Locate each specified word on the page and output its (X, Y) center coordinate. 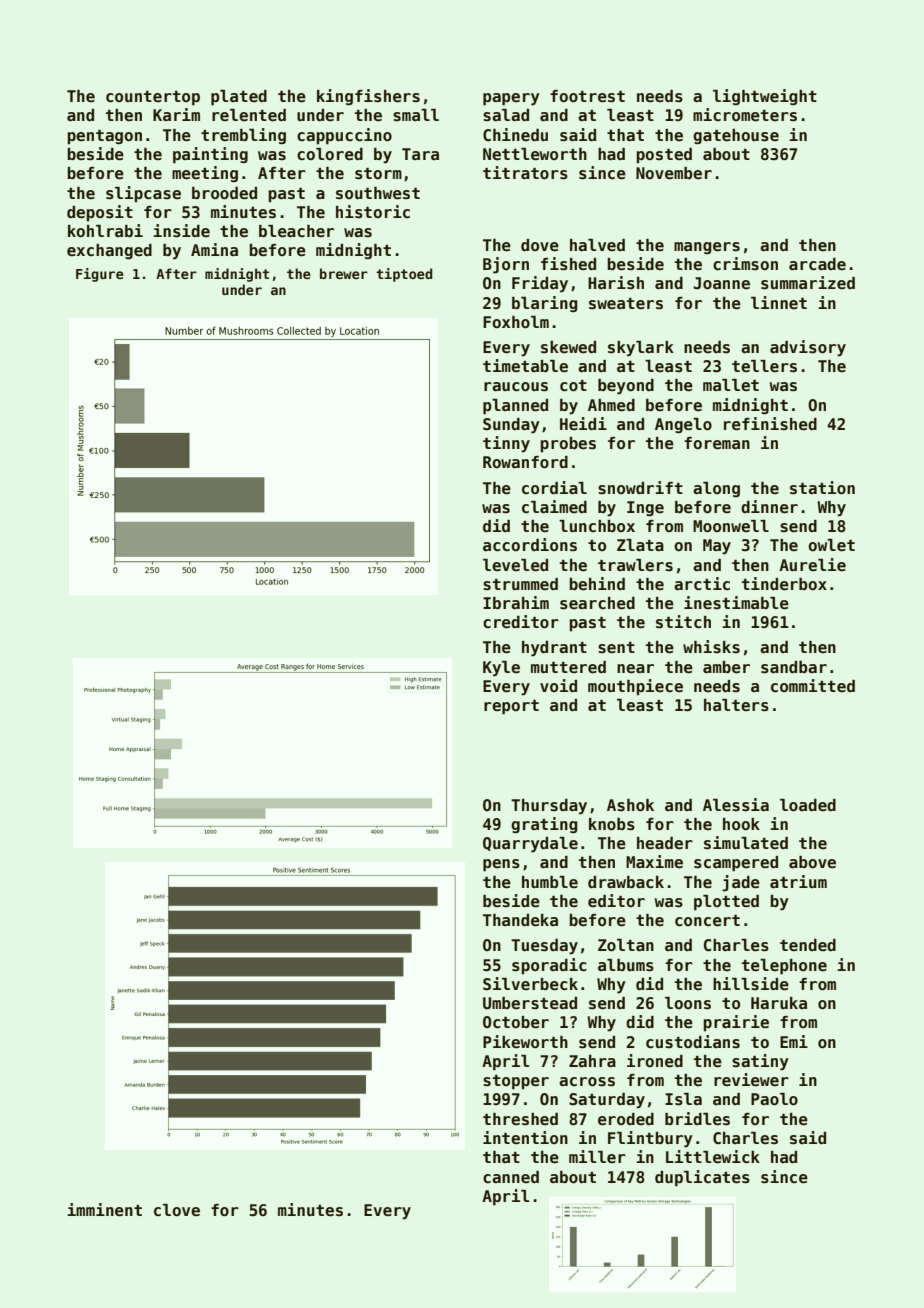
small (416, 115)
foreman (717, 443)
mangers (707, 248)
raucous (516, 387)
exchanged (109, 251)
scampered (736, 864)
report (511, 707)
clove (177, 1210)
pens (501, 865)
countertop (153, 98)
